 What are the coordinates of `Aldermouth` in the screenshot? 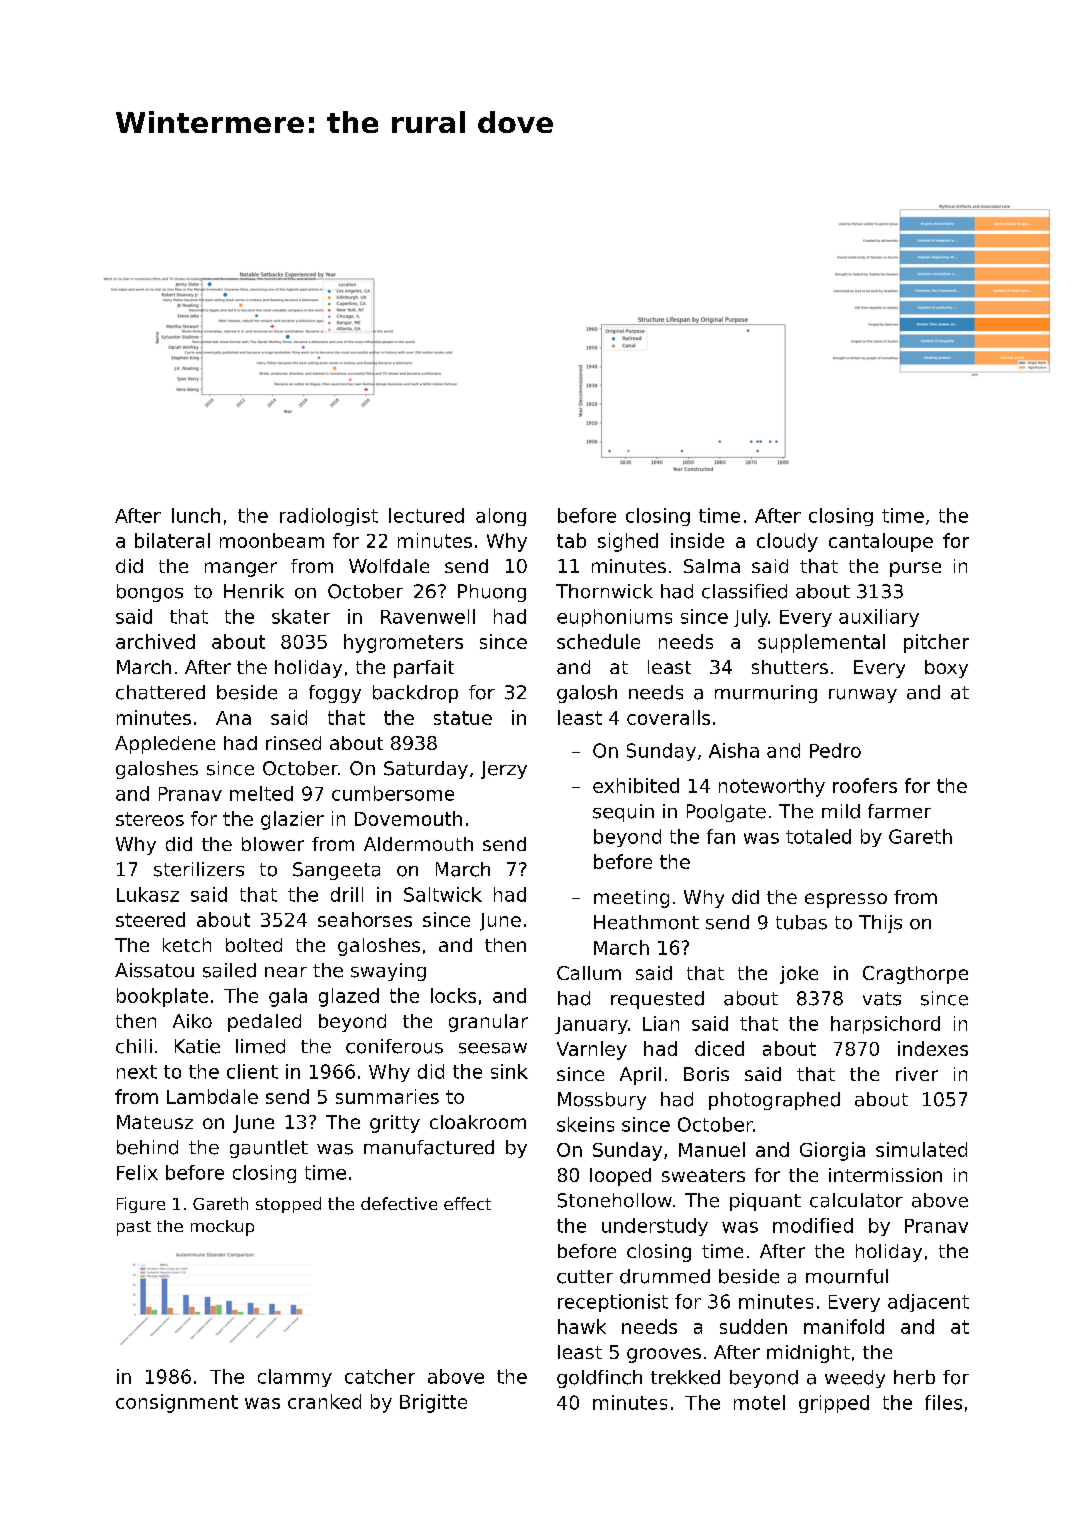 It's located at (418, 844).
